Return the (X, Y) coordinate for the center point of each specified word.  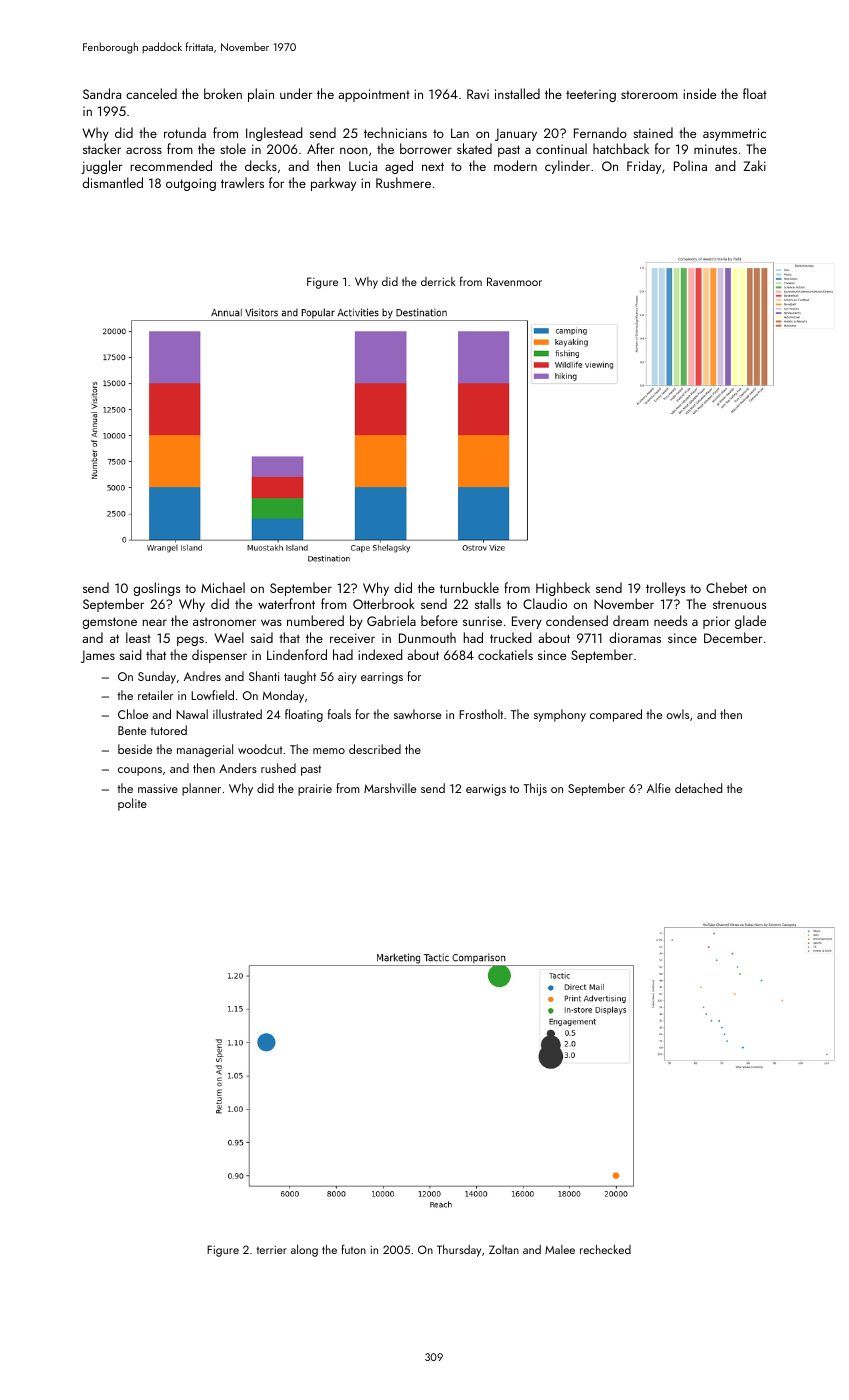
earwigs (486, 790)
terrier (272, 1250)
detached (698, 788)
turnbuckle (469, 587)
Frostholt (481, 714)
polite (132, 804)
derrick (438, 281)
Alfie (659, 788)
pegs (190, 641)
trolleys (665, 589)
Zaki (754, 165)
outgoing (191, 184)
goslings (157, 589)
